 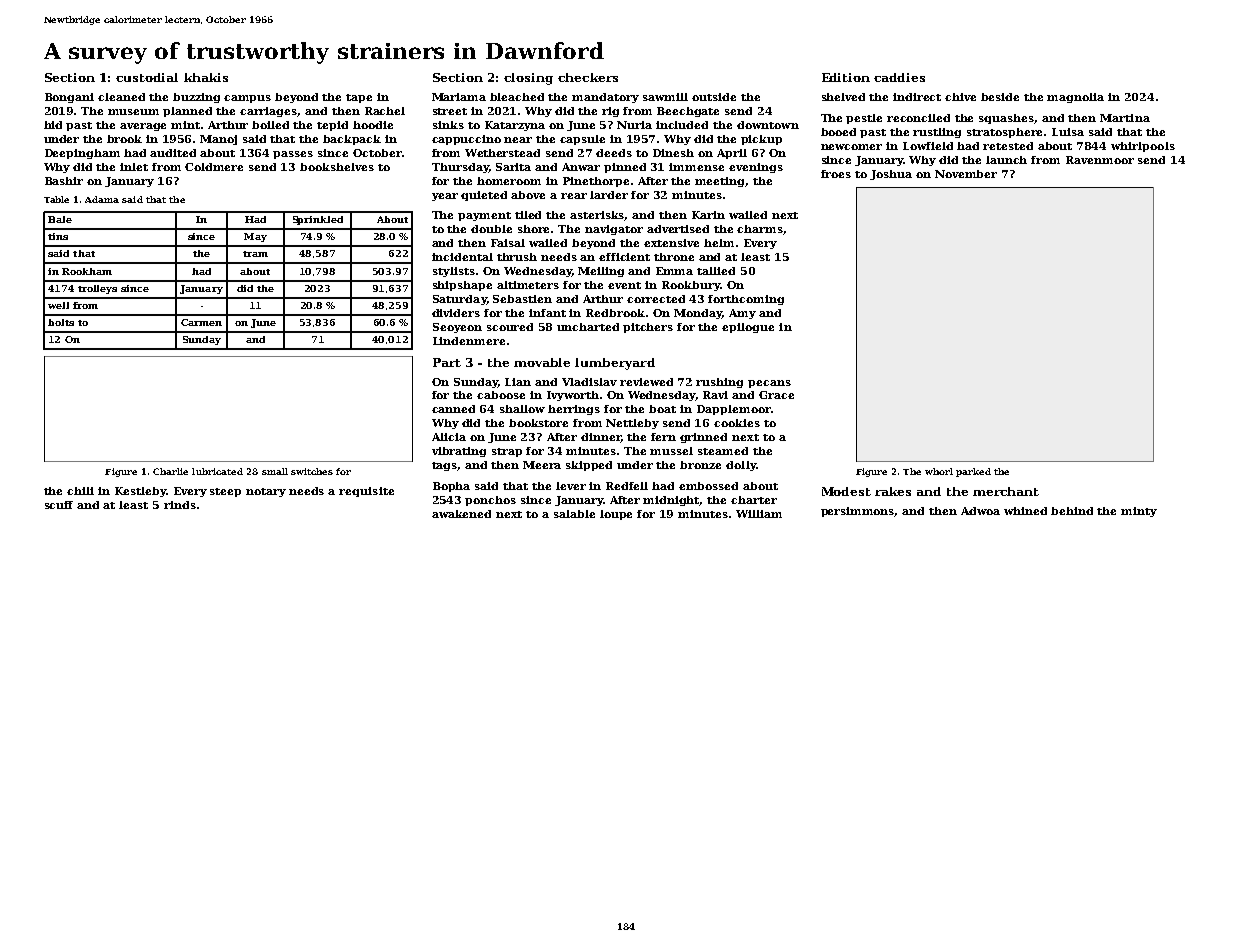 What do you see at coordinates (1004, 133) in the image?
I see `stratosphere` at bounding box center [1004, 133].
